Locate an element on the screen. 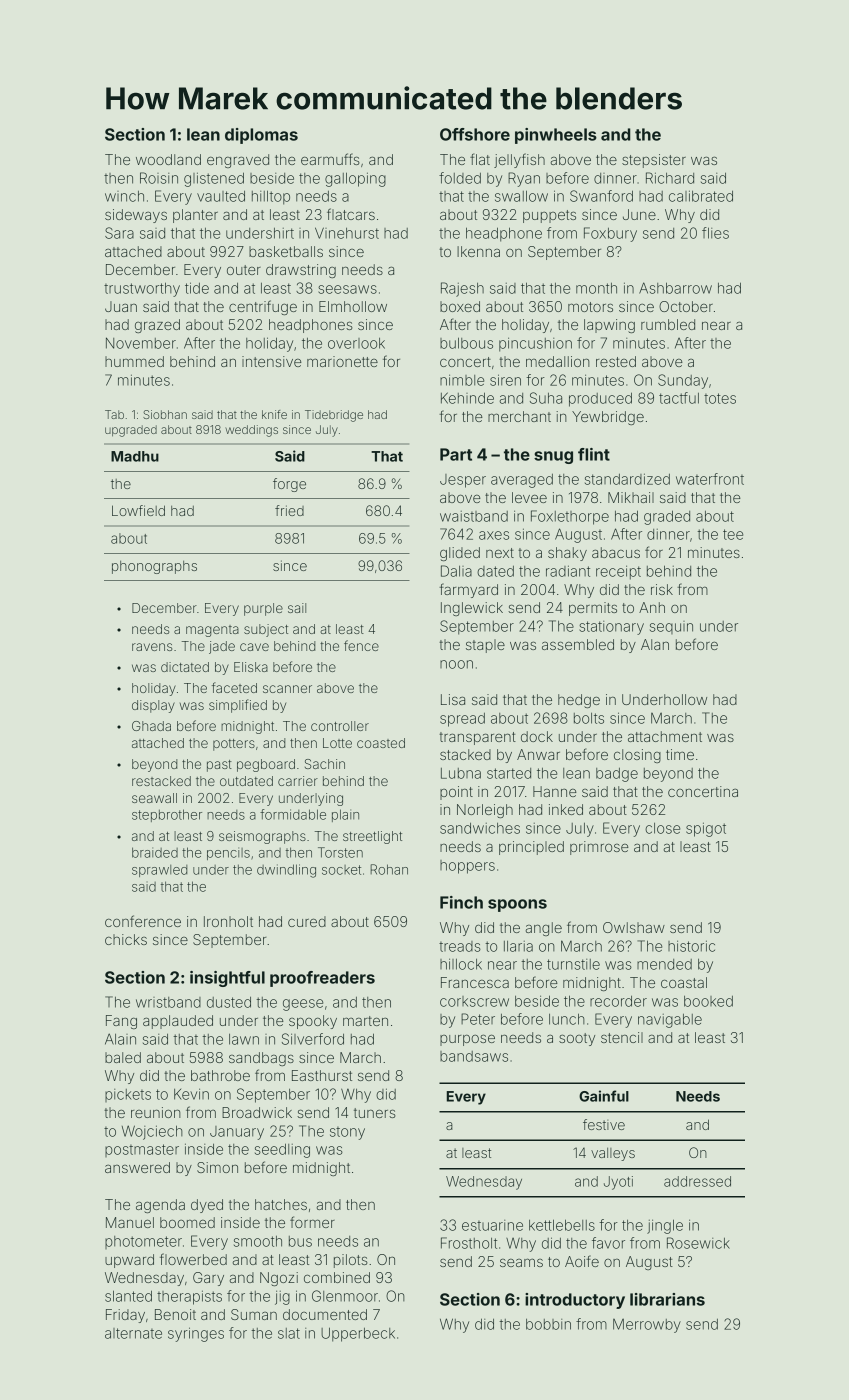  Simon is located at coordinates (217, 1167).
